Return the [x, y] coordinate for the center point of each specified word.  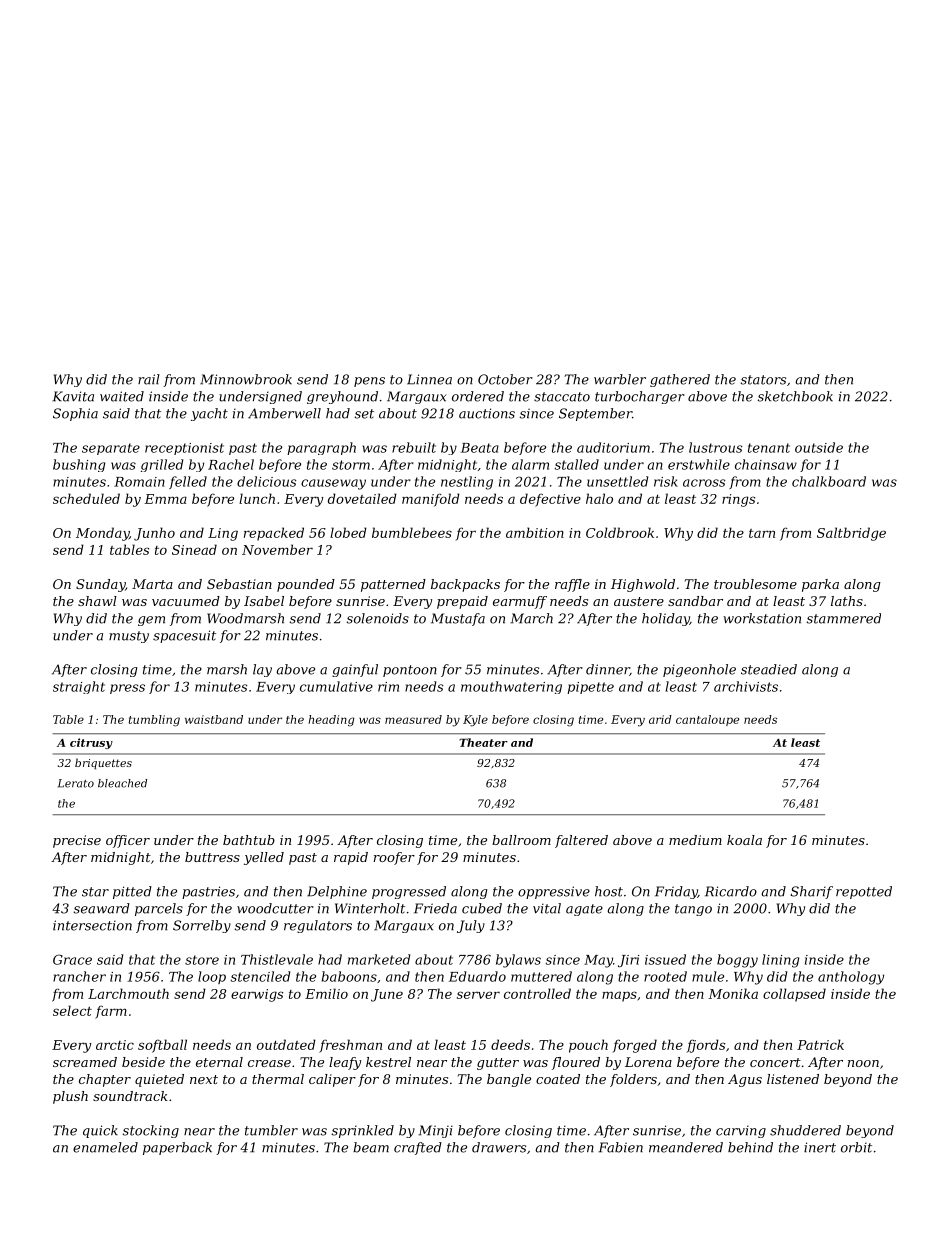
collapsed [794, 995]
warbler [620, 379]
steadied [769, 669]
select [72, 1010]
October [505, 379]
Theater [483, 742]
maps [619, 996]
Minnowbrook [246, 379]
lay [262, 670]
